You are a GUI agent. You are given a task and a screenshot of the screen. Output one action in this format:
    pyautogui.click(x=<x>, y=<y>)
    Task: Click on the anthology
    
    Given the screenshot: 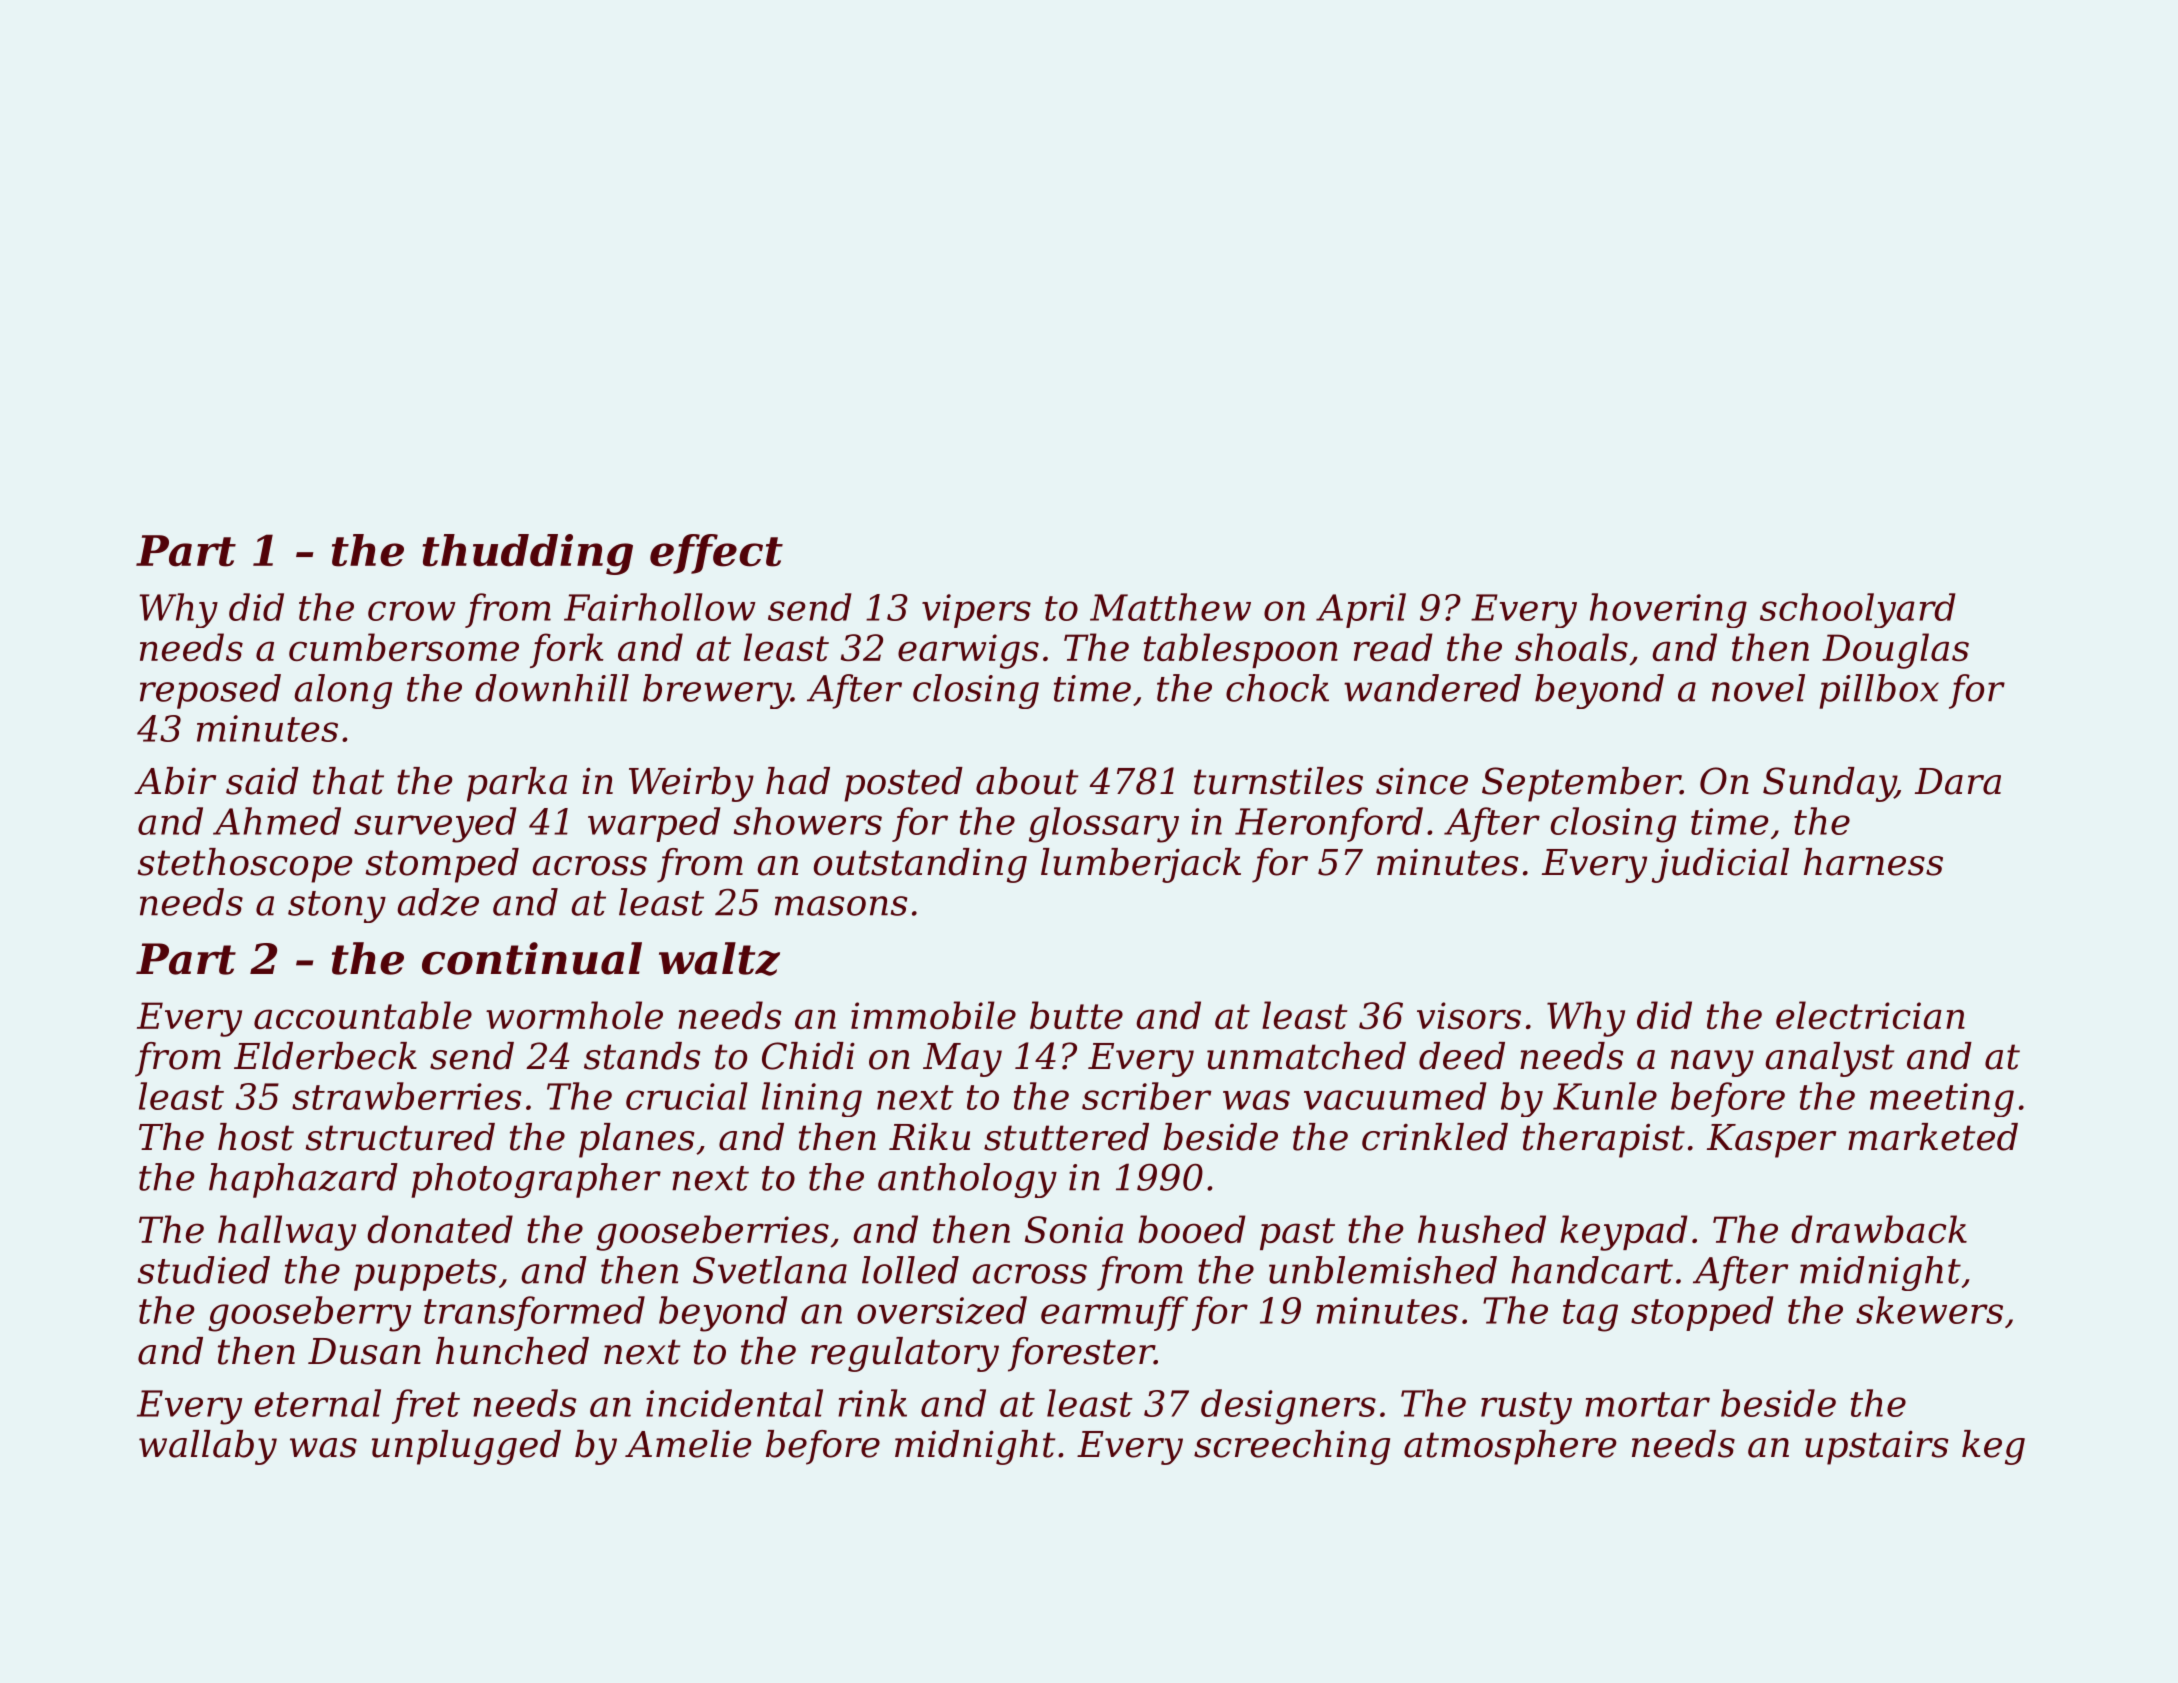 What is the action you would take?
    pyautogui.click(x=967, y=1180)
